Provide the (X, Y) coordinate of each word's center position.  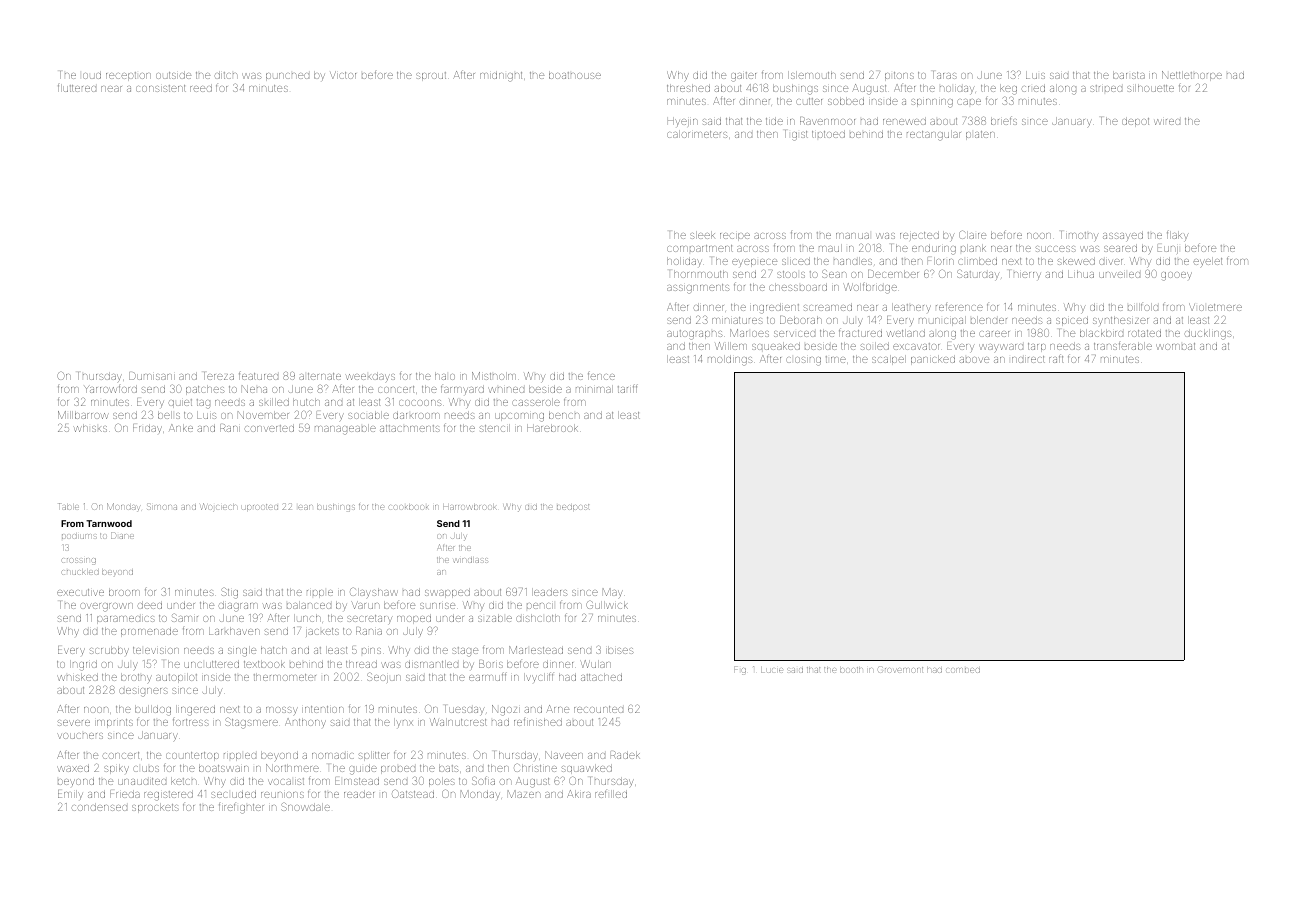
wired (1167, 122)
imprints (114, 723)
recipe (735, 237)
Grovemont (900, 670)
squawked (587, 769)
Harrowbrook (470, 507)
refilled (611, 794)
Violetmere (1215, 307)
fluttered (77, 88)
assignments (698, 289)
